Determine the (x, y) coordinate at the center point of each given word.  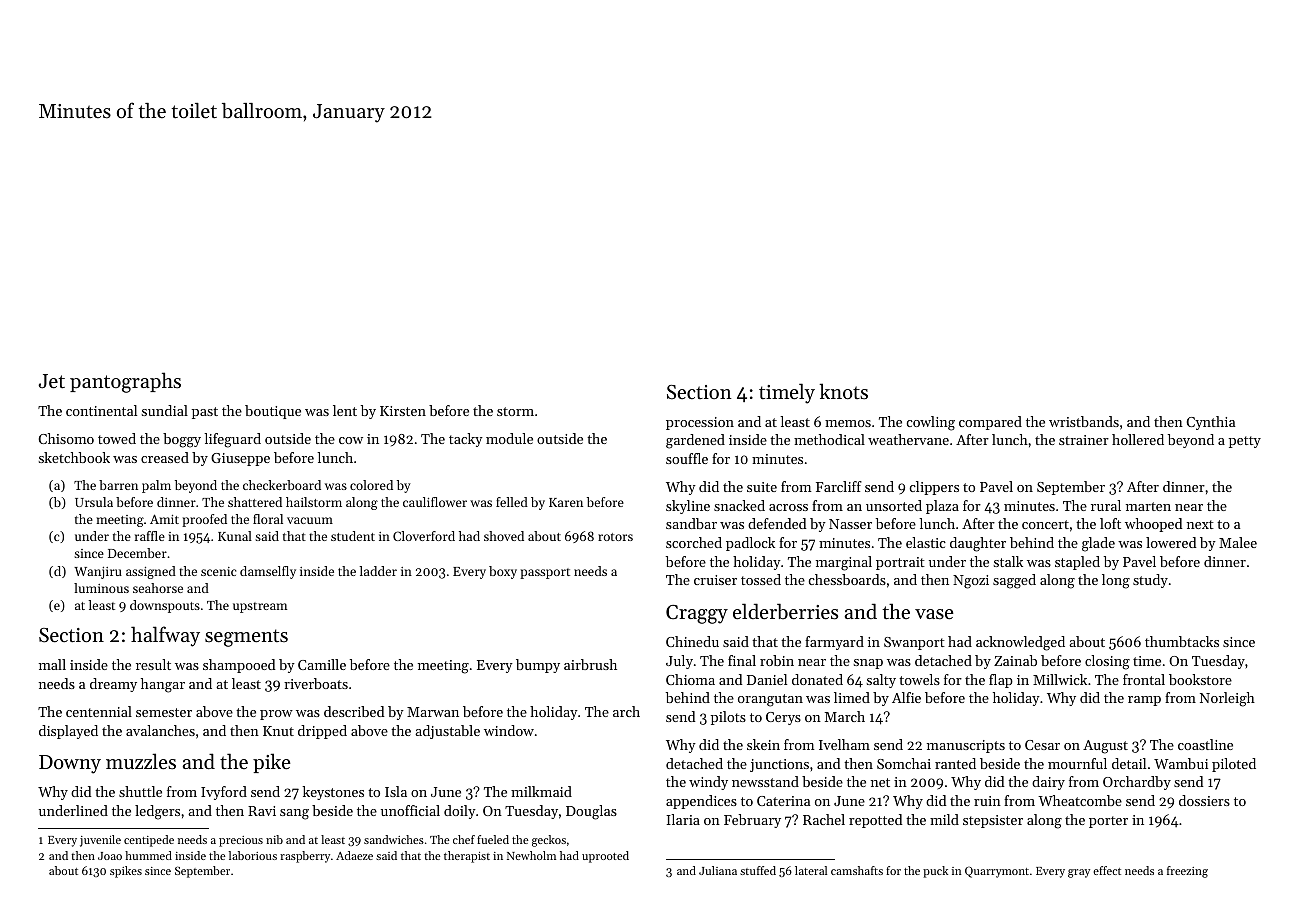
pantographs (125, 382)
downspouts (165, 606)
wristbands (1084, 421)
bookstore (1200, 679)
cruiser (715, 580)
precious (241, 841)
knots (844, 391)
